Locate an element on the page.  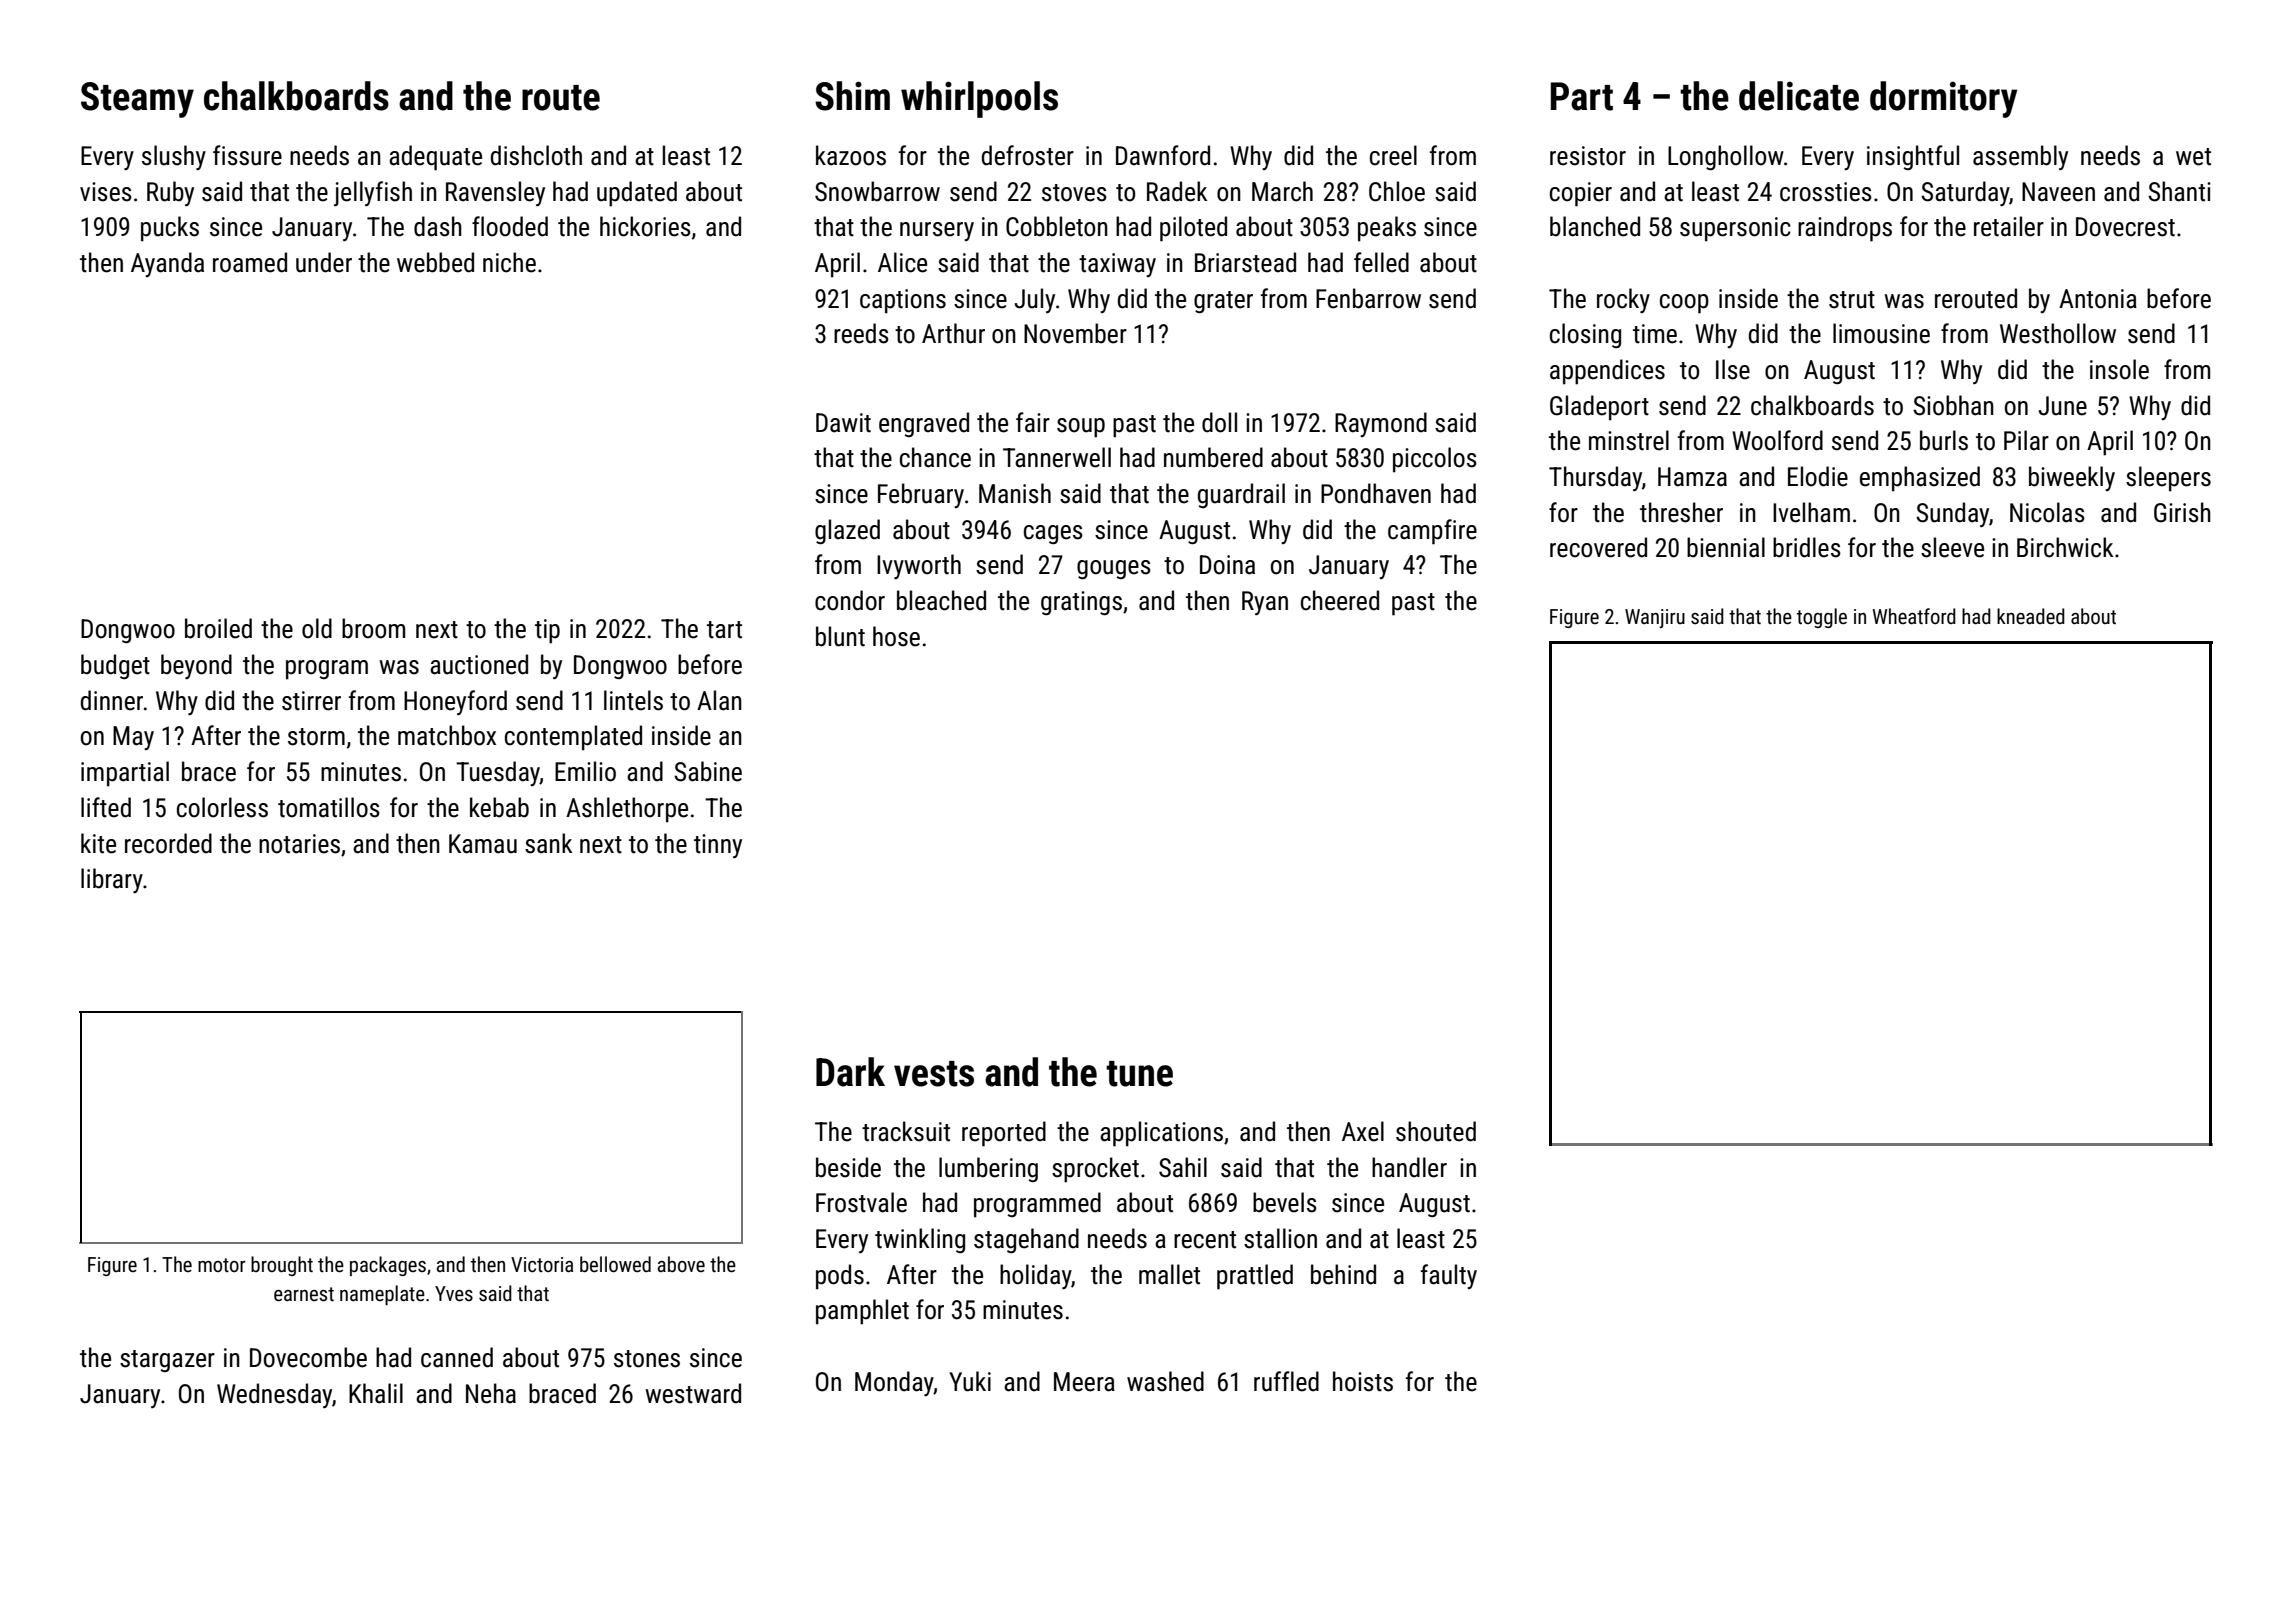
Meera is located at coordinates (1084, 1382).
